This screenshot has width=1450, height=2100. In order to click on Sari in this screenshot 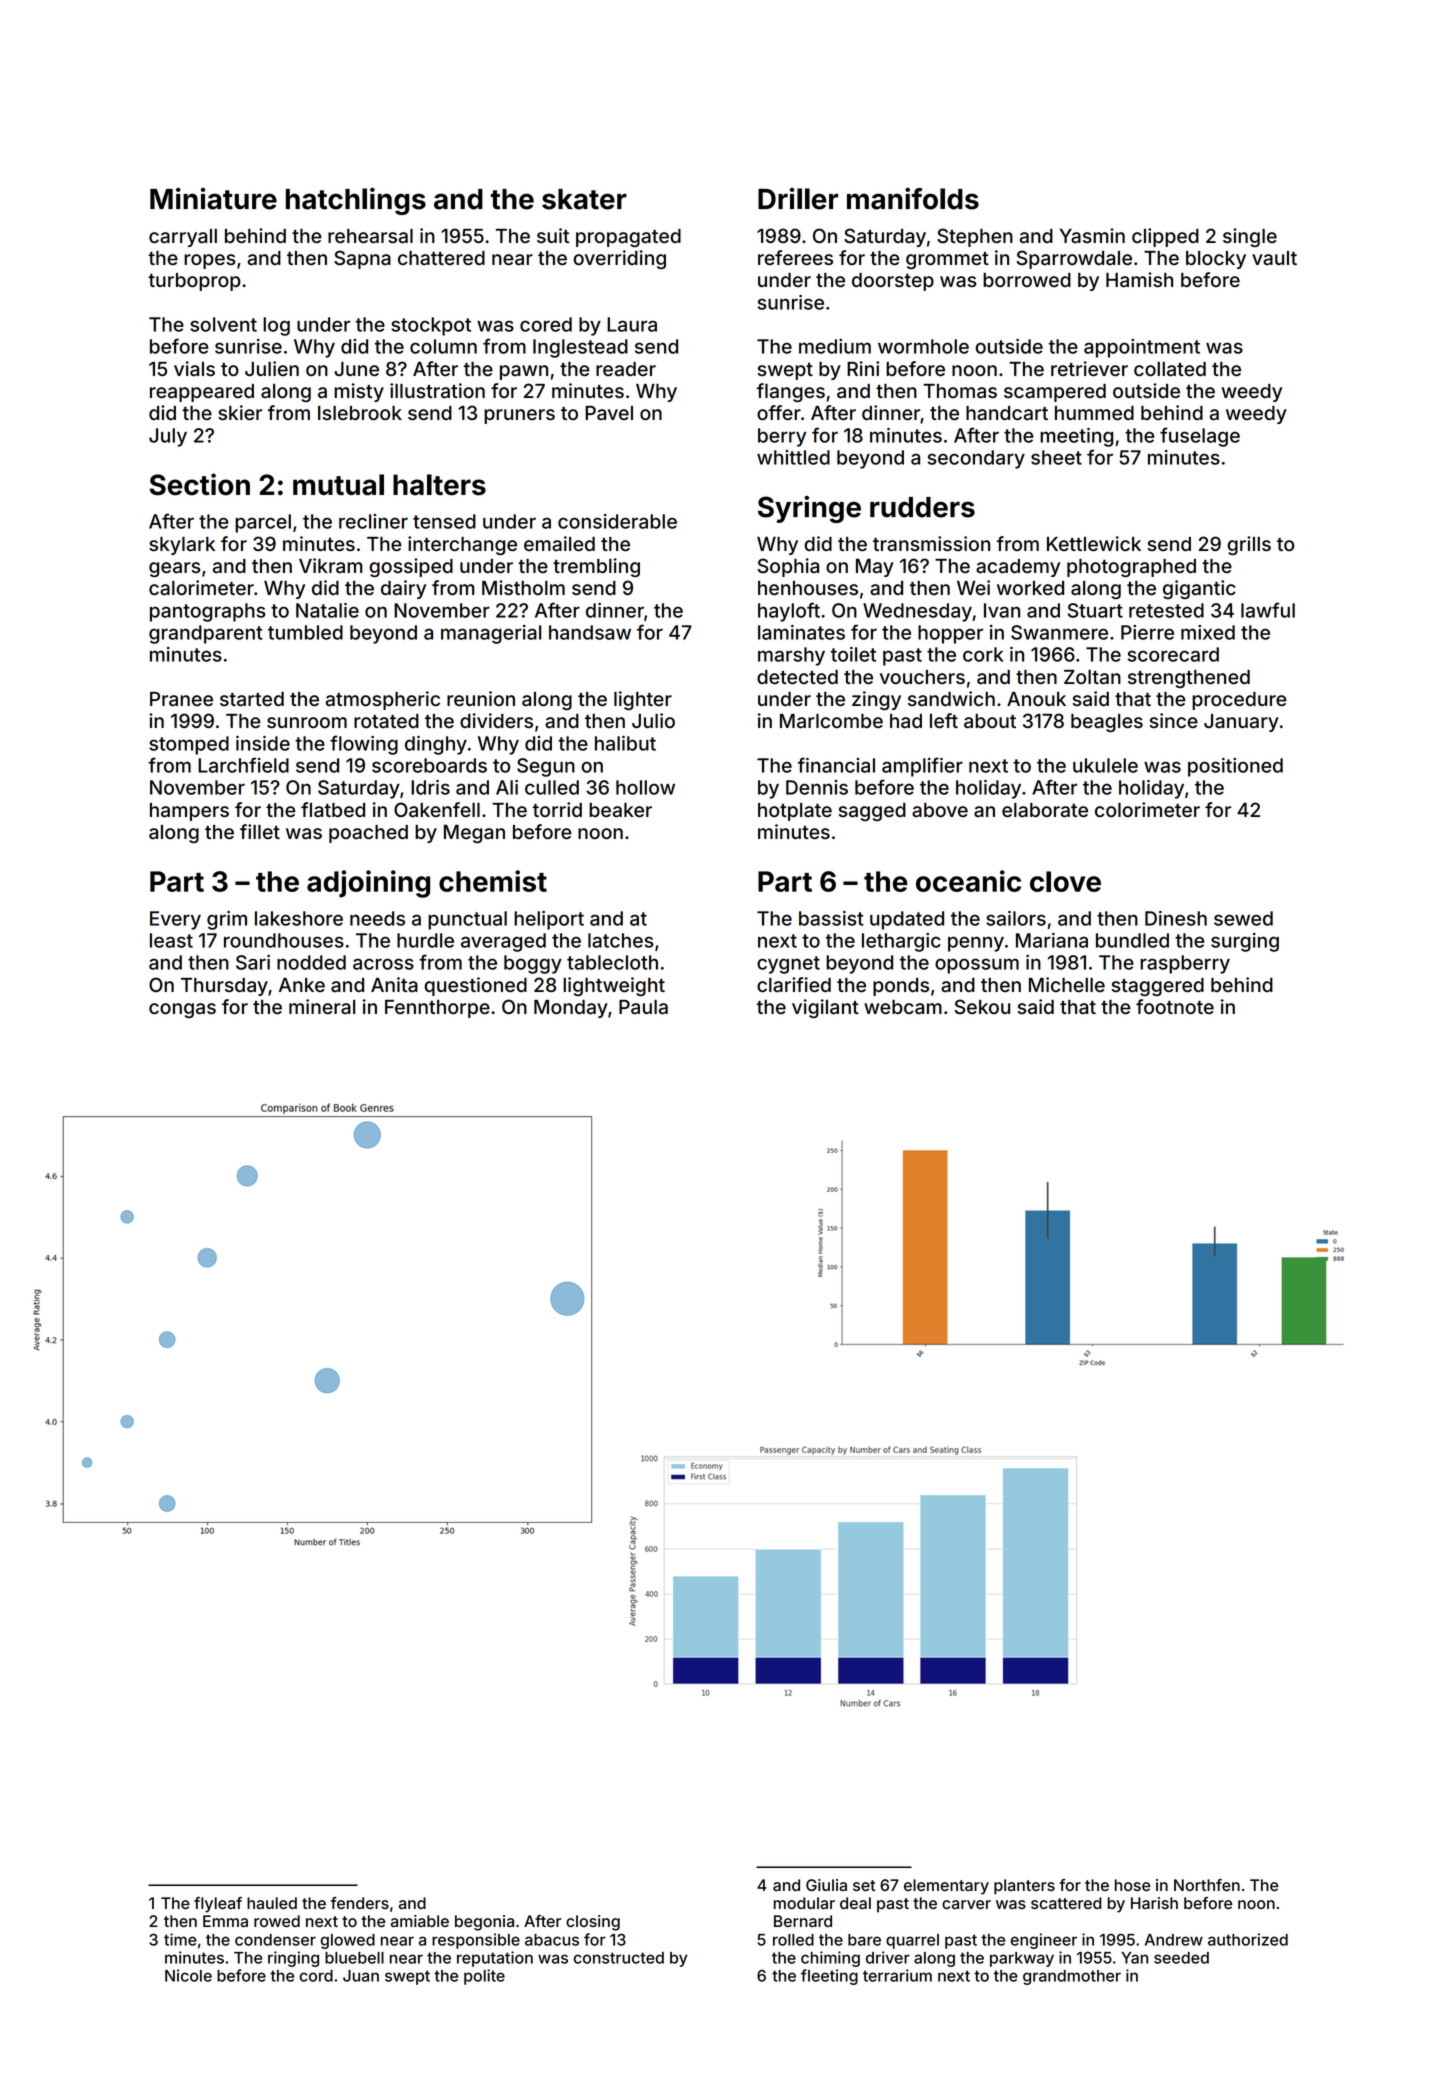, I will do `click(253, 962)`.
